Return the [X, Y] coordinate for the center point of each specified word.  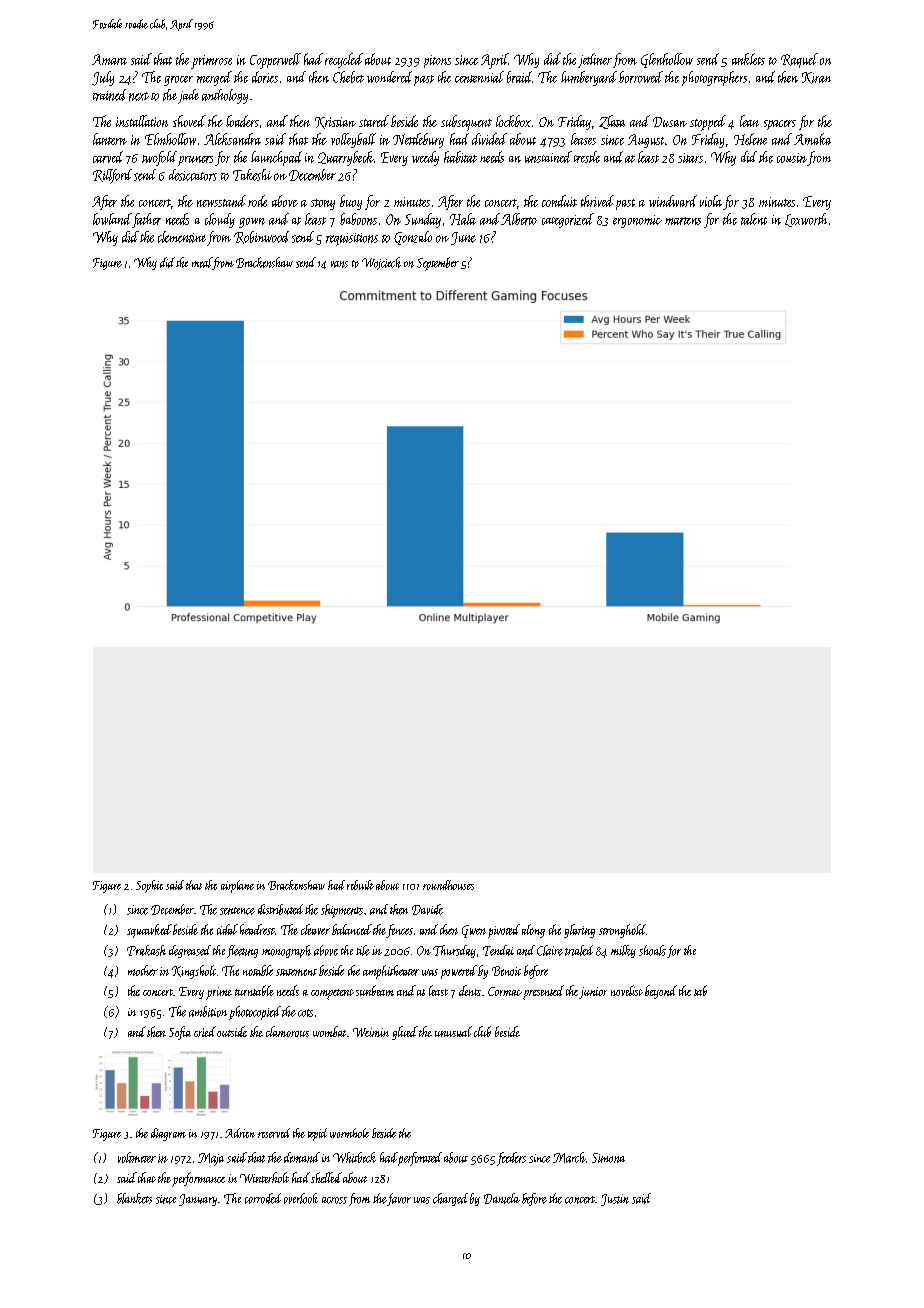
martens [683, 221]
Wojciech [381, 263]
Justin [615, 1200]
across [334, 1200]
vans [339, 264]
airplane [237, 886]
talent [754, 219]
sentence [237, 911]
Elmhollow [170, 139]
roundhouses [448, 885]
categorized [568, 220]
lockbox [513, 121]
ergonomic [637, 221]
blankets [134, 1198]
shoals [652, 950]
